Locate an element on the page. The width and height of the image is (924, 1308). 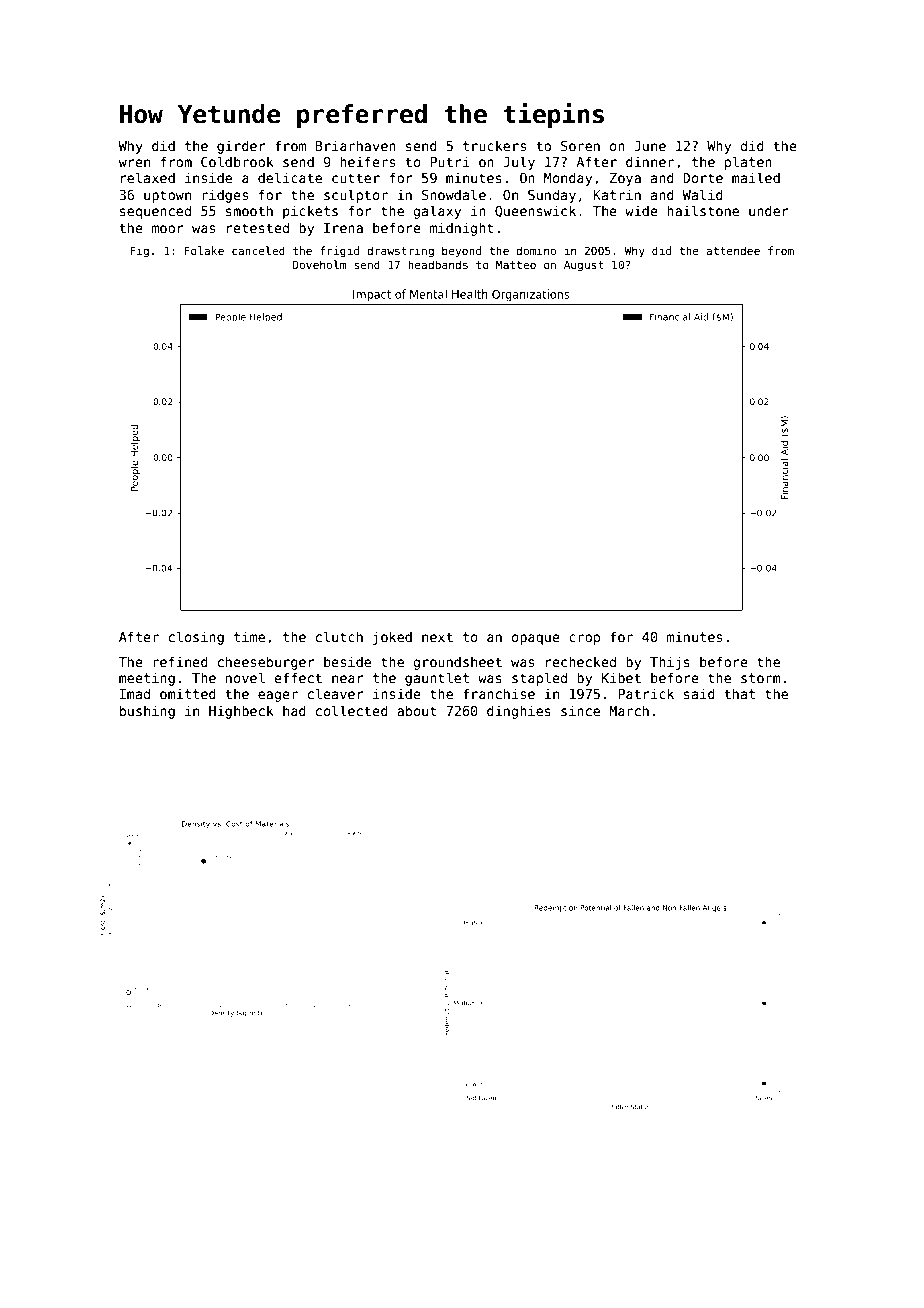
sequenced is located at coordinates (155, 212).
